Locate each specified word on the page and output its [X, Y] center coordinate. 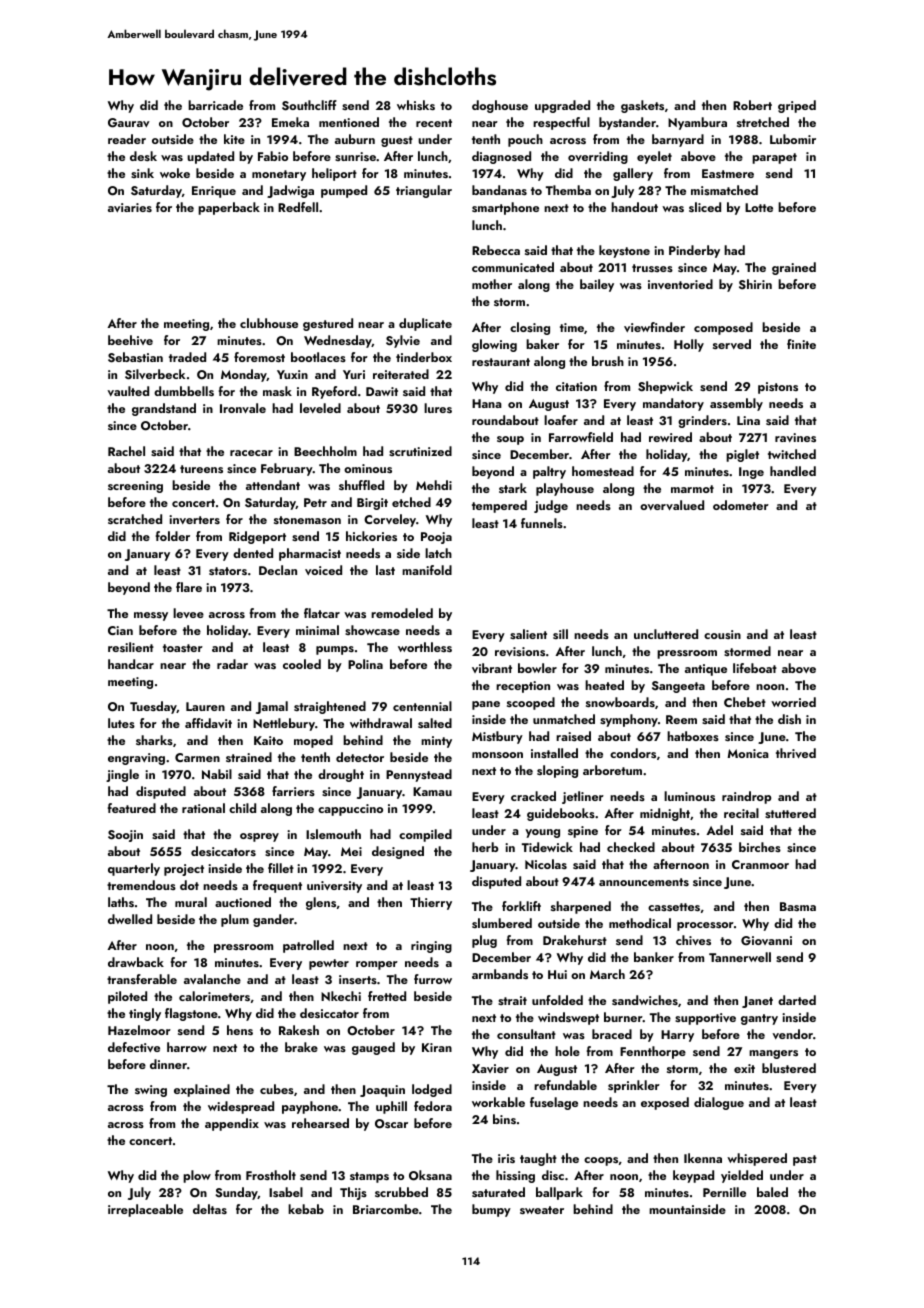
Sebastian [135, 357]
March [607, 974]
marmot [692, 489]
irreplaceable [145, 1210]
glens [321, 903]
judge [551, 506]
